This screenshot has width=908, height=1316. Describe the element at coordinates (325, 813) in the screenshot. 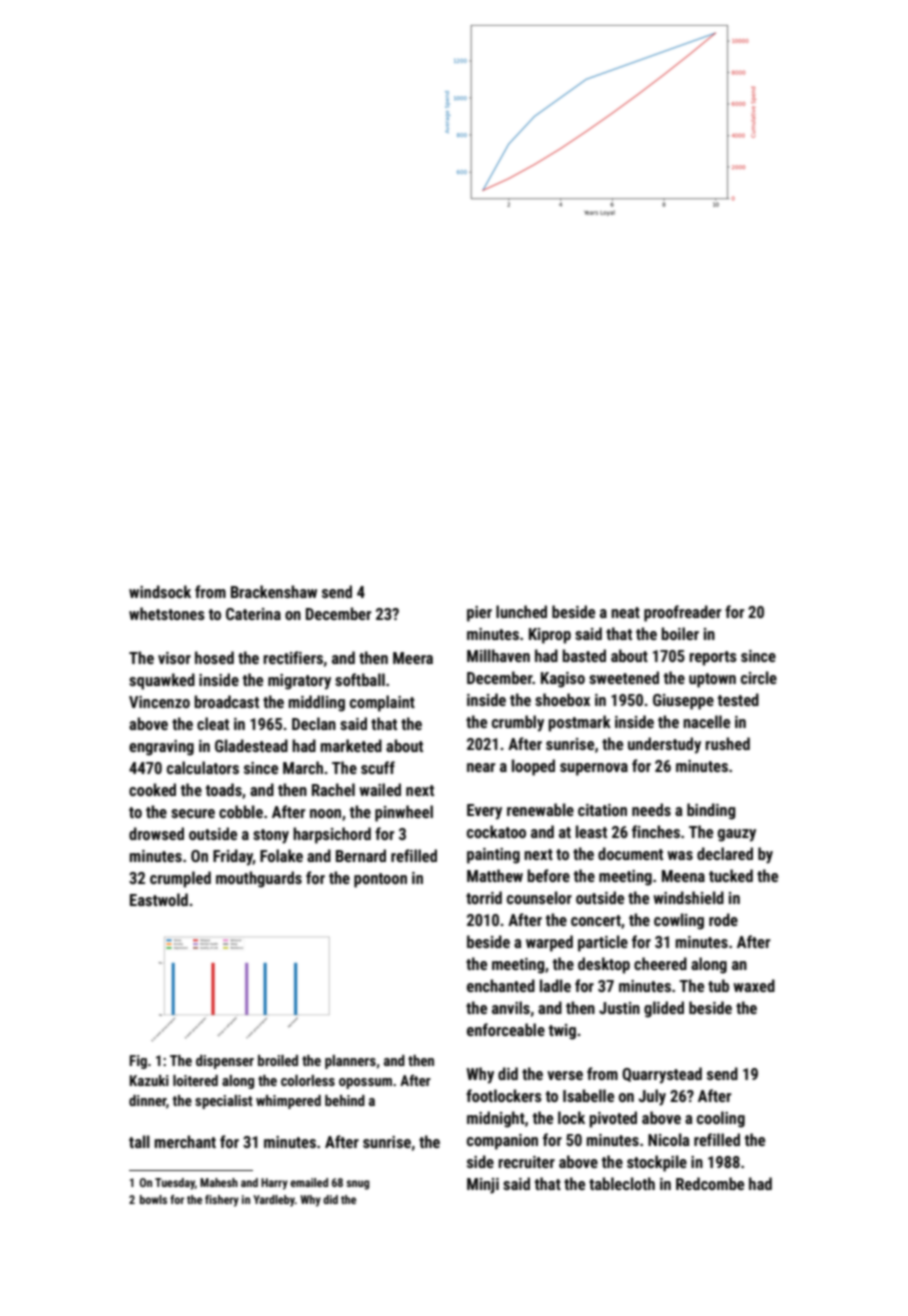

I see `noon` at that location.
